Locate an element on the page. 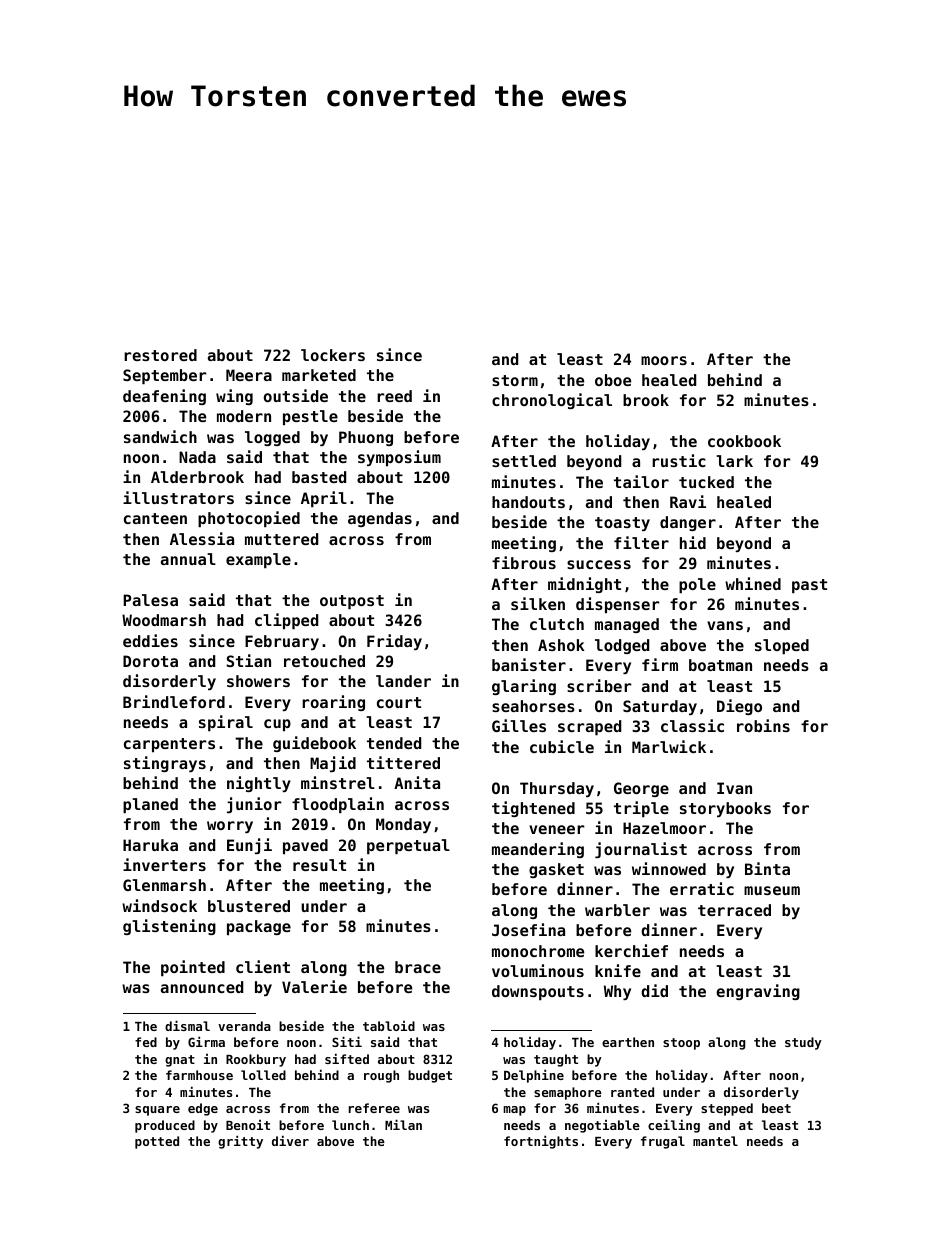 This page has height=1233, width=952. fortnights is located at coordinates (541, 1142).
